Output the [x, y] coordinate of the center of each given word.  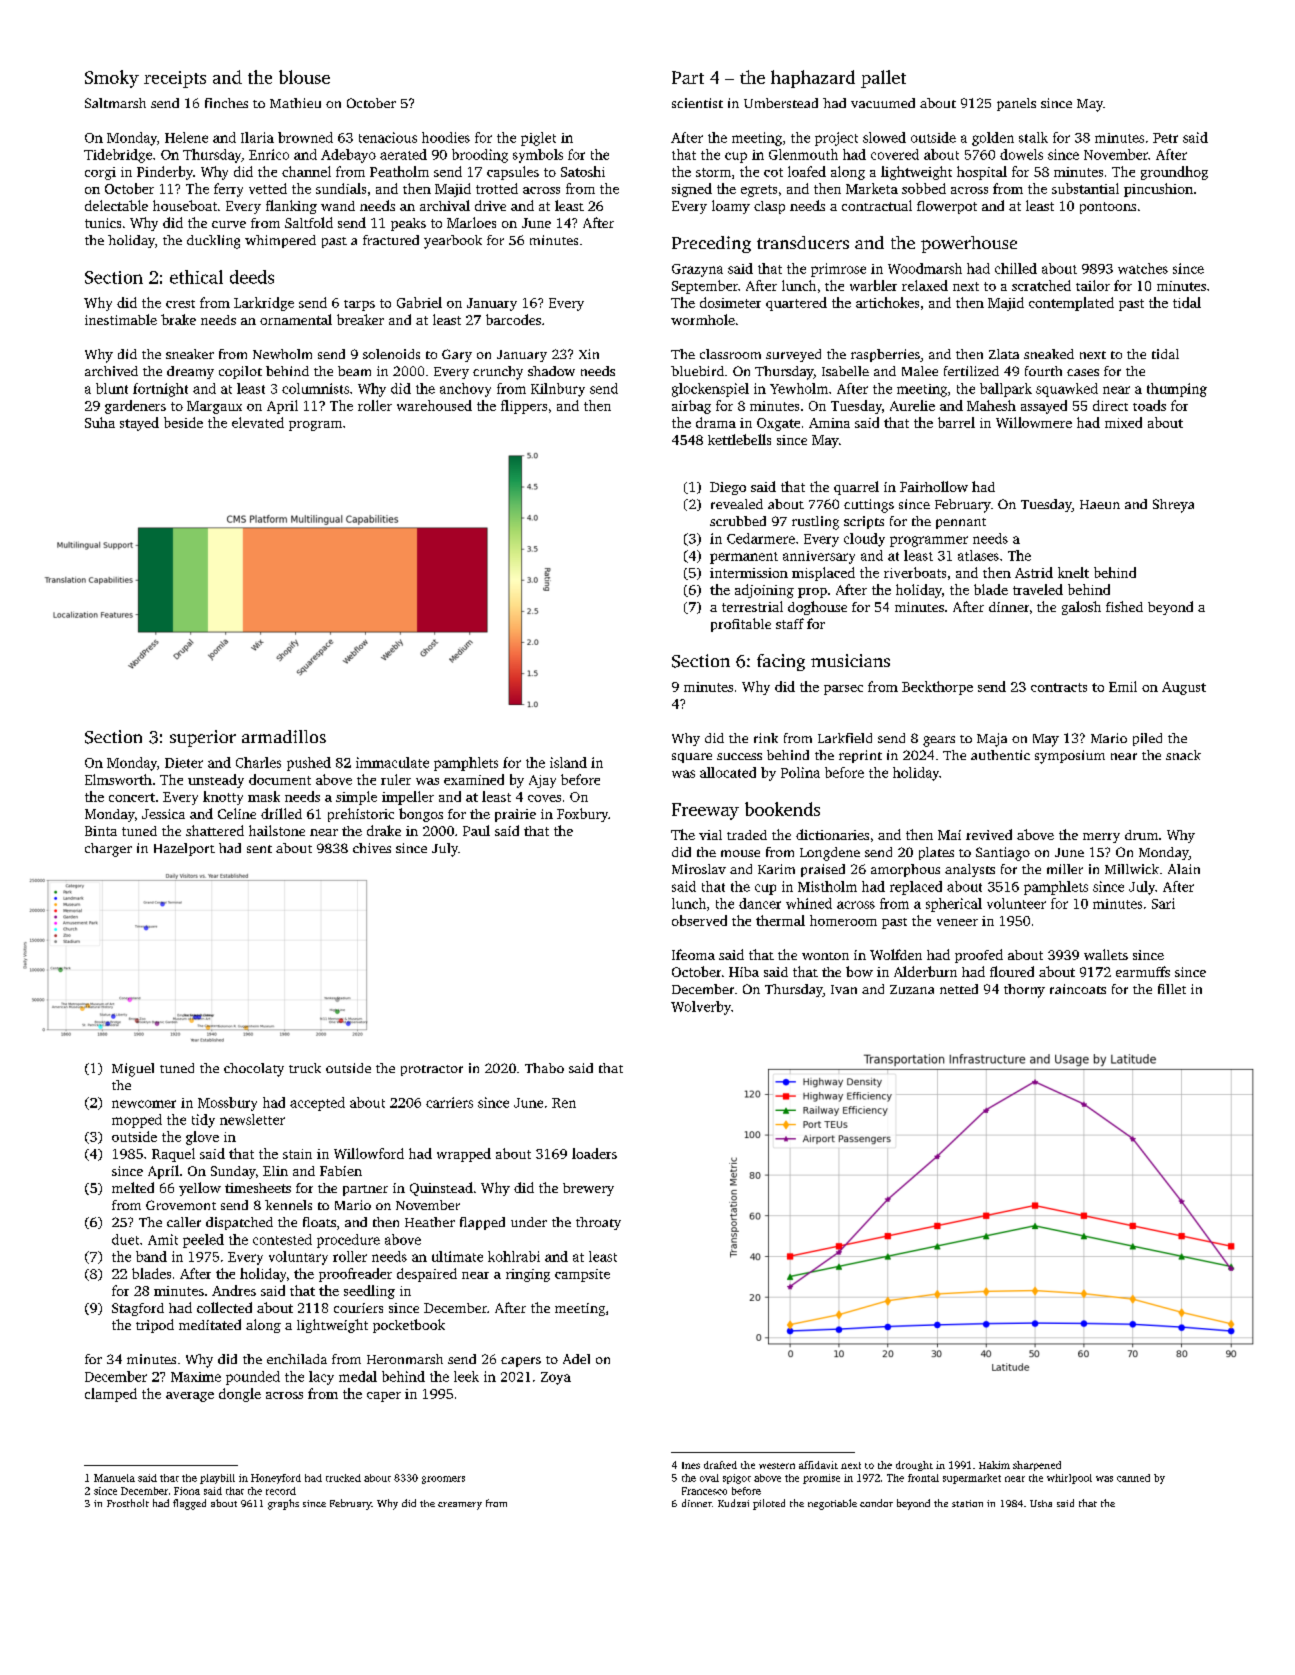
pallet [883, 79]
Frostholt [128, 1503]
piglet [538, 139]
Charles [258, 762]
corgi [100, 173]
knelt [1073, 572]
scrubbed [738, 521]
